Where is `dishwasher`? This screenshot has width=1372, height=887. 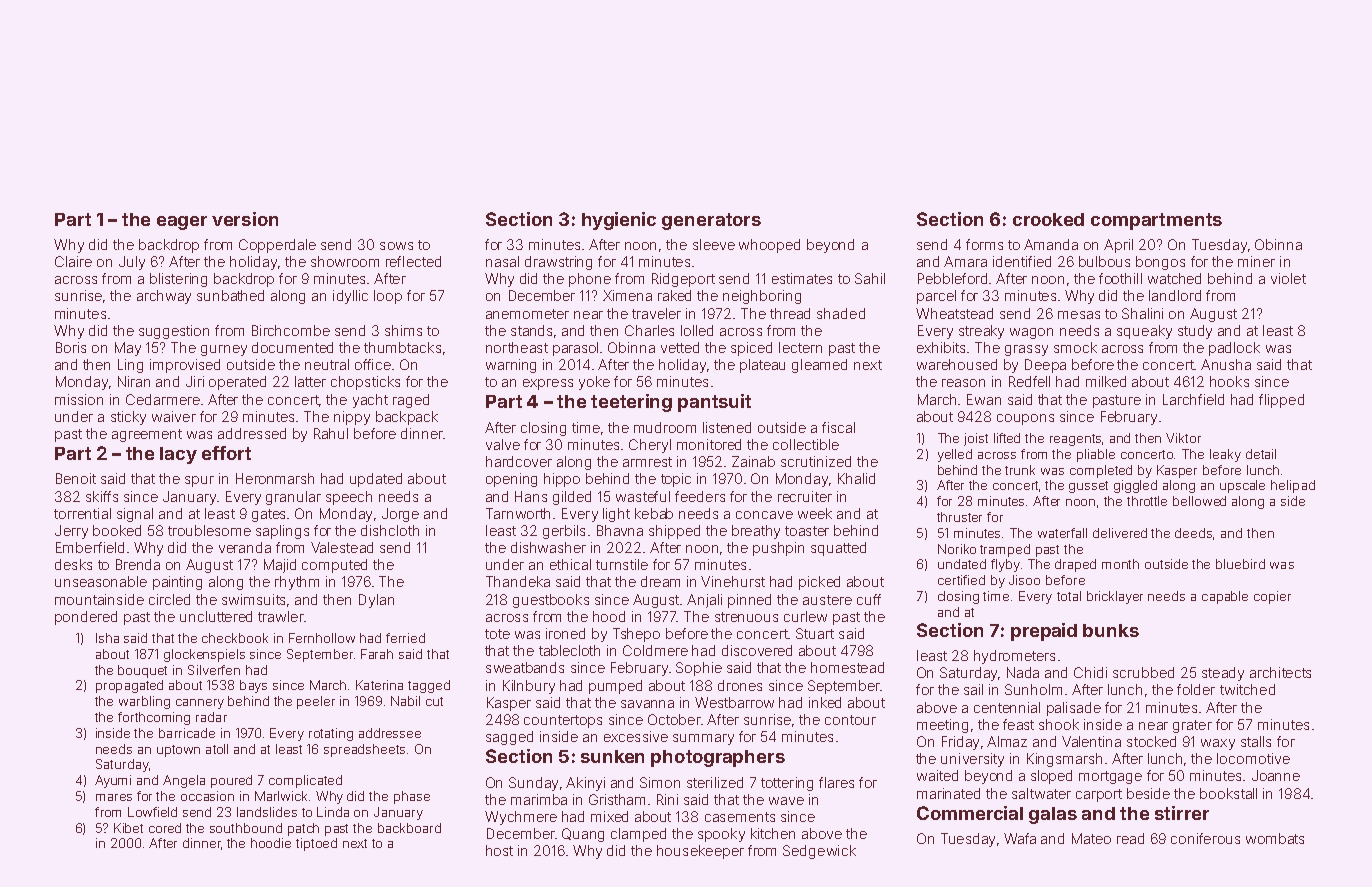
dishwasher is located at coordinates (548, 547).
